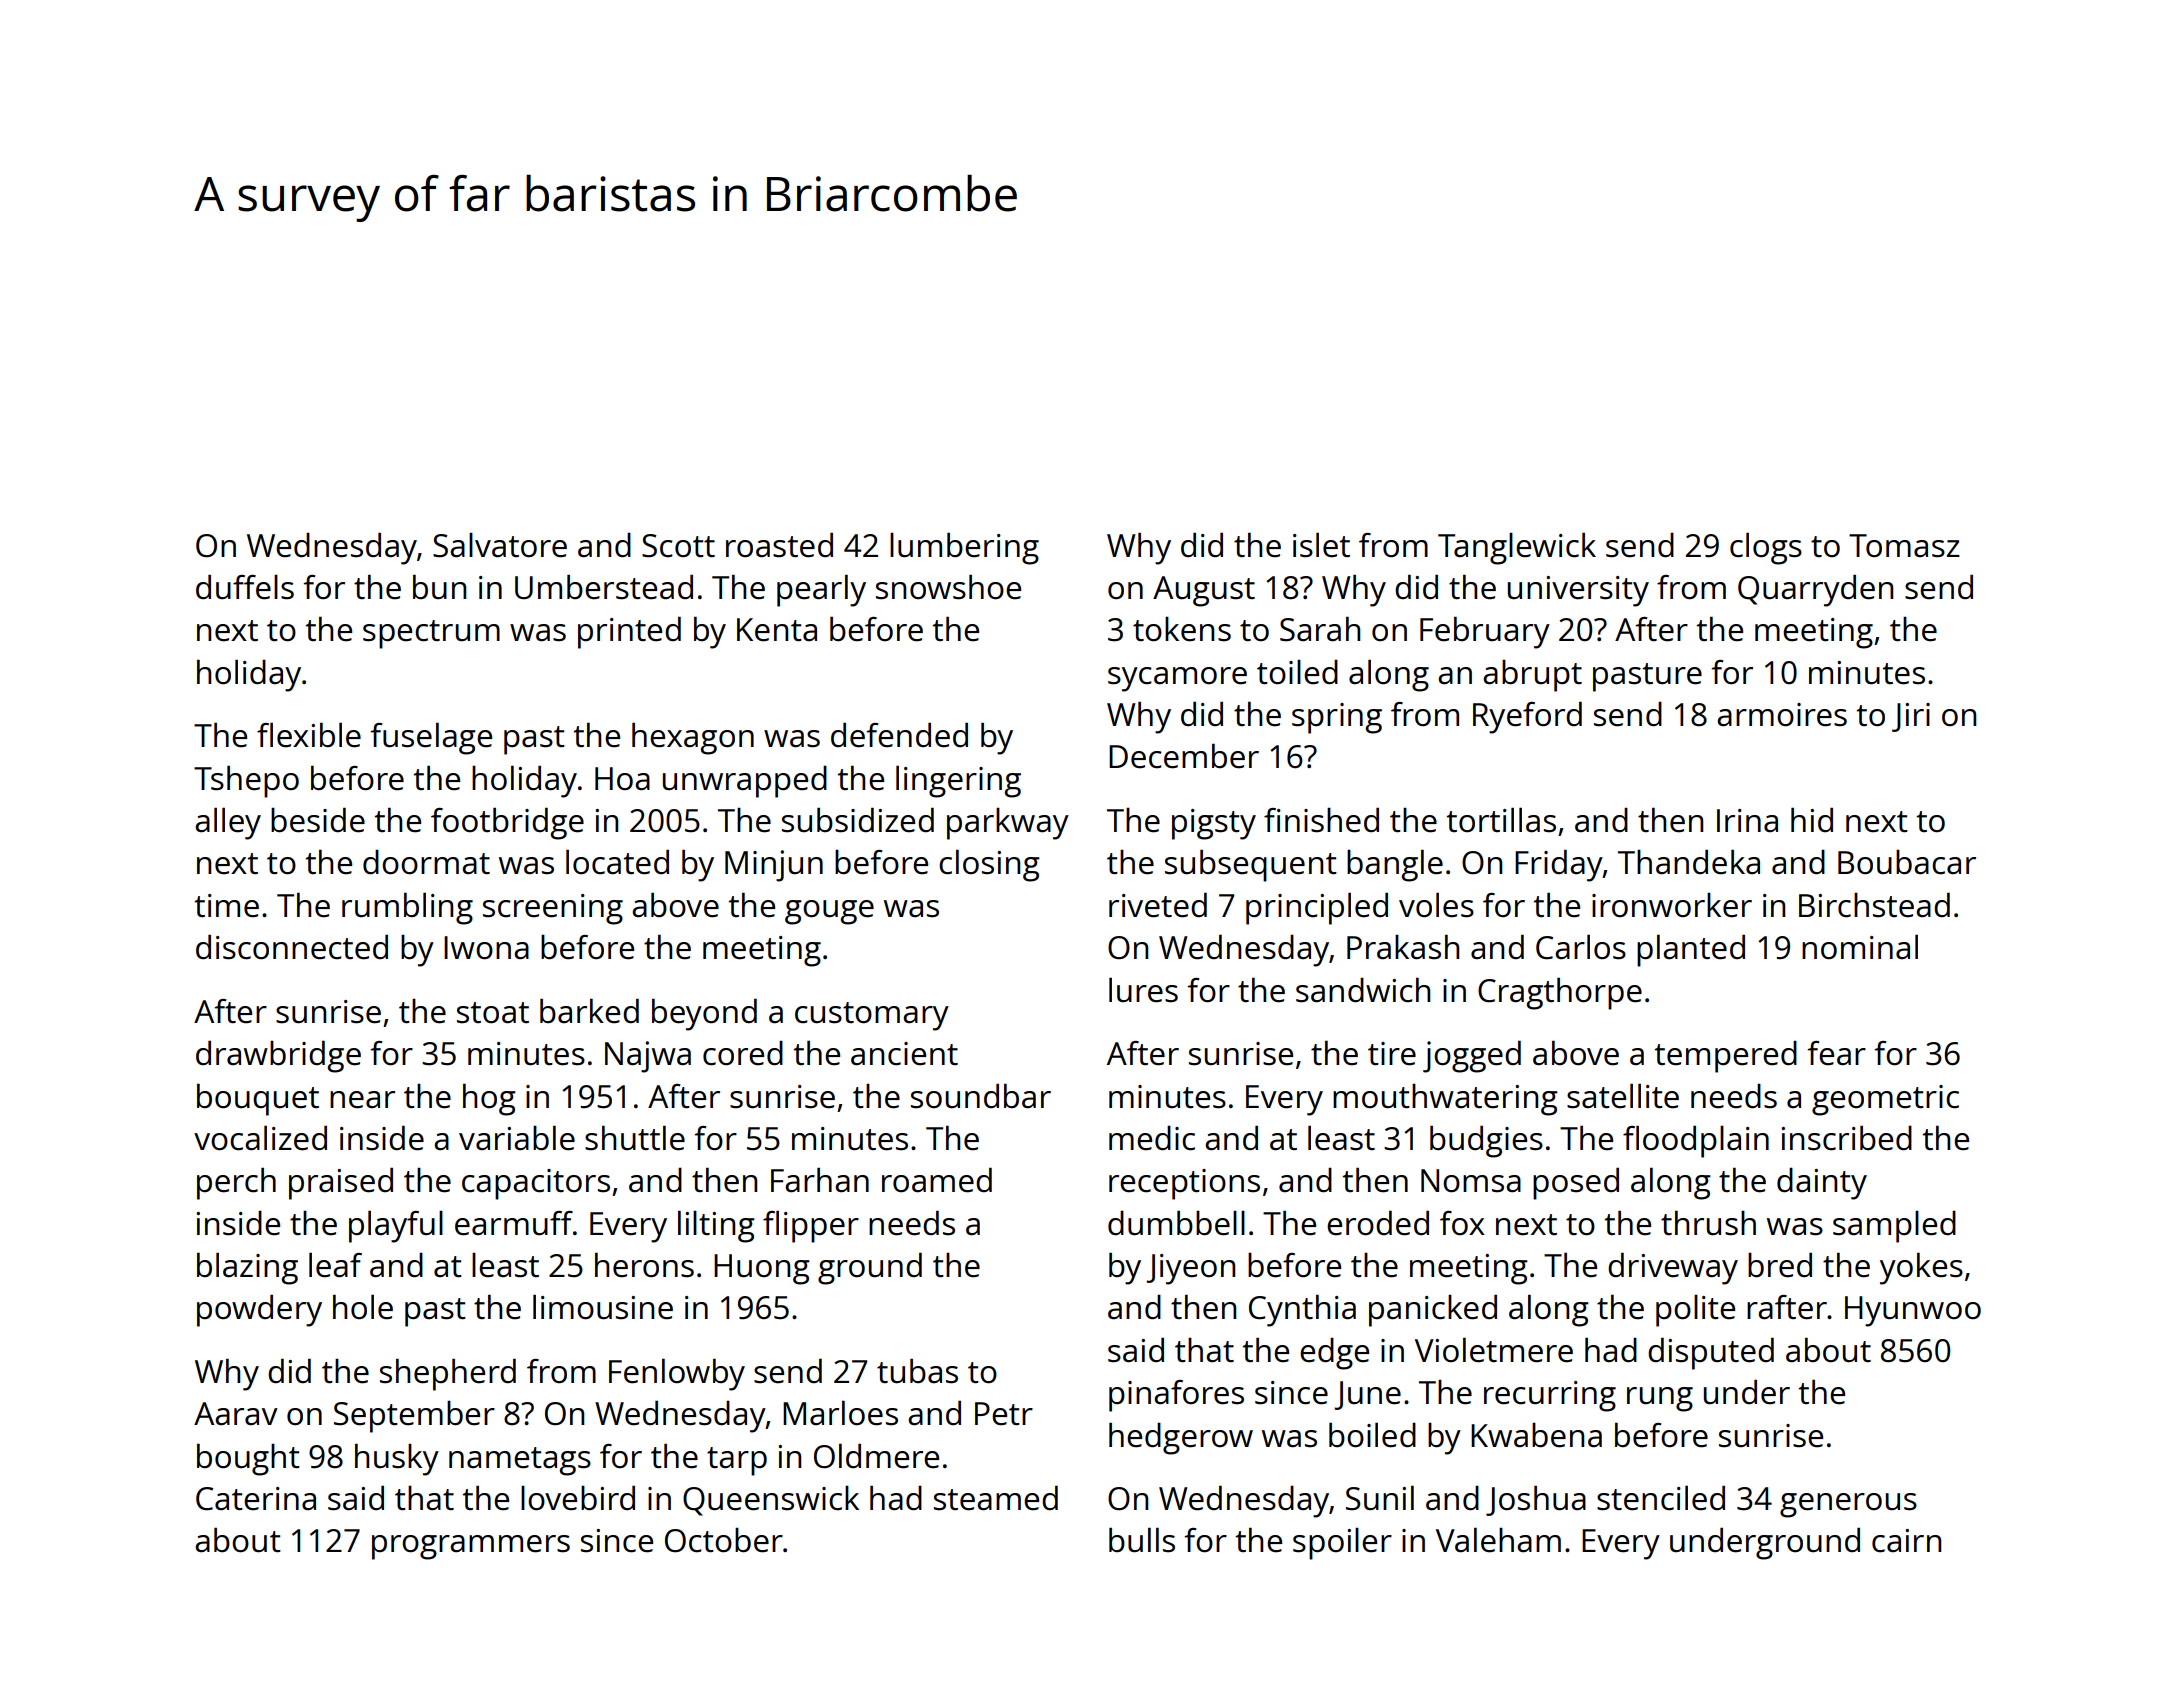 Image resolution: width=2178 pixels, height=1683 pixels. Describe the element at coordinates (536, 1184) in the screenshot. I see `capacitors` at that location.
